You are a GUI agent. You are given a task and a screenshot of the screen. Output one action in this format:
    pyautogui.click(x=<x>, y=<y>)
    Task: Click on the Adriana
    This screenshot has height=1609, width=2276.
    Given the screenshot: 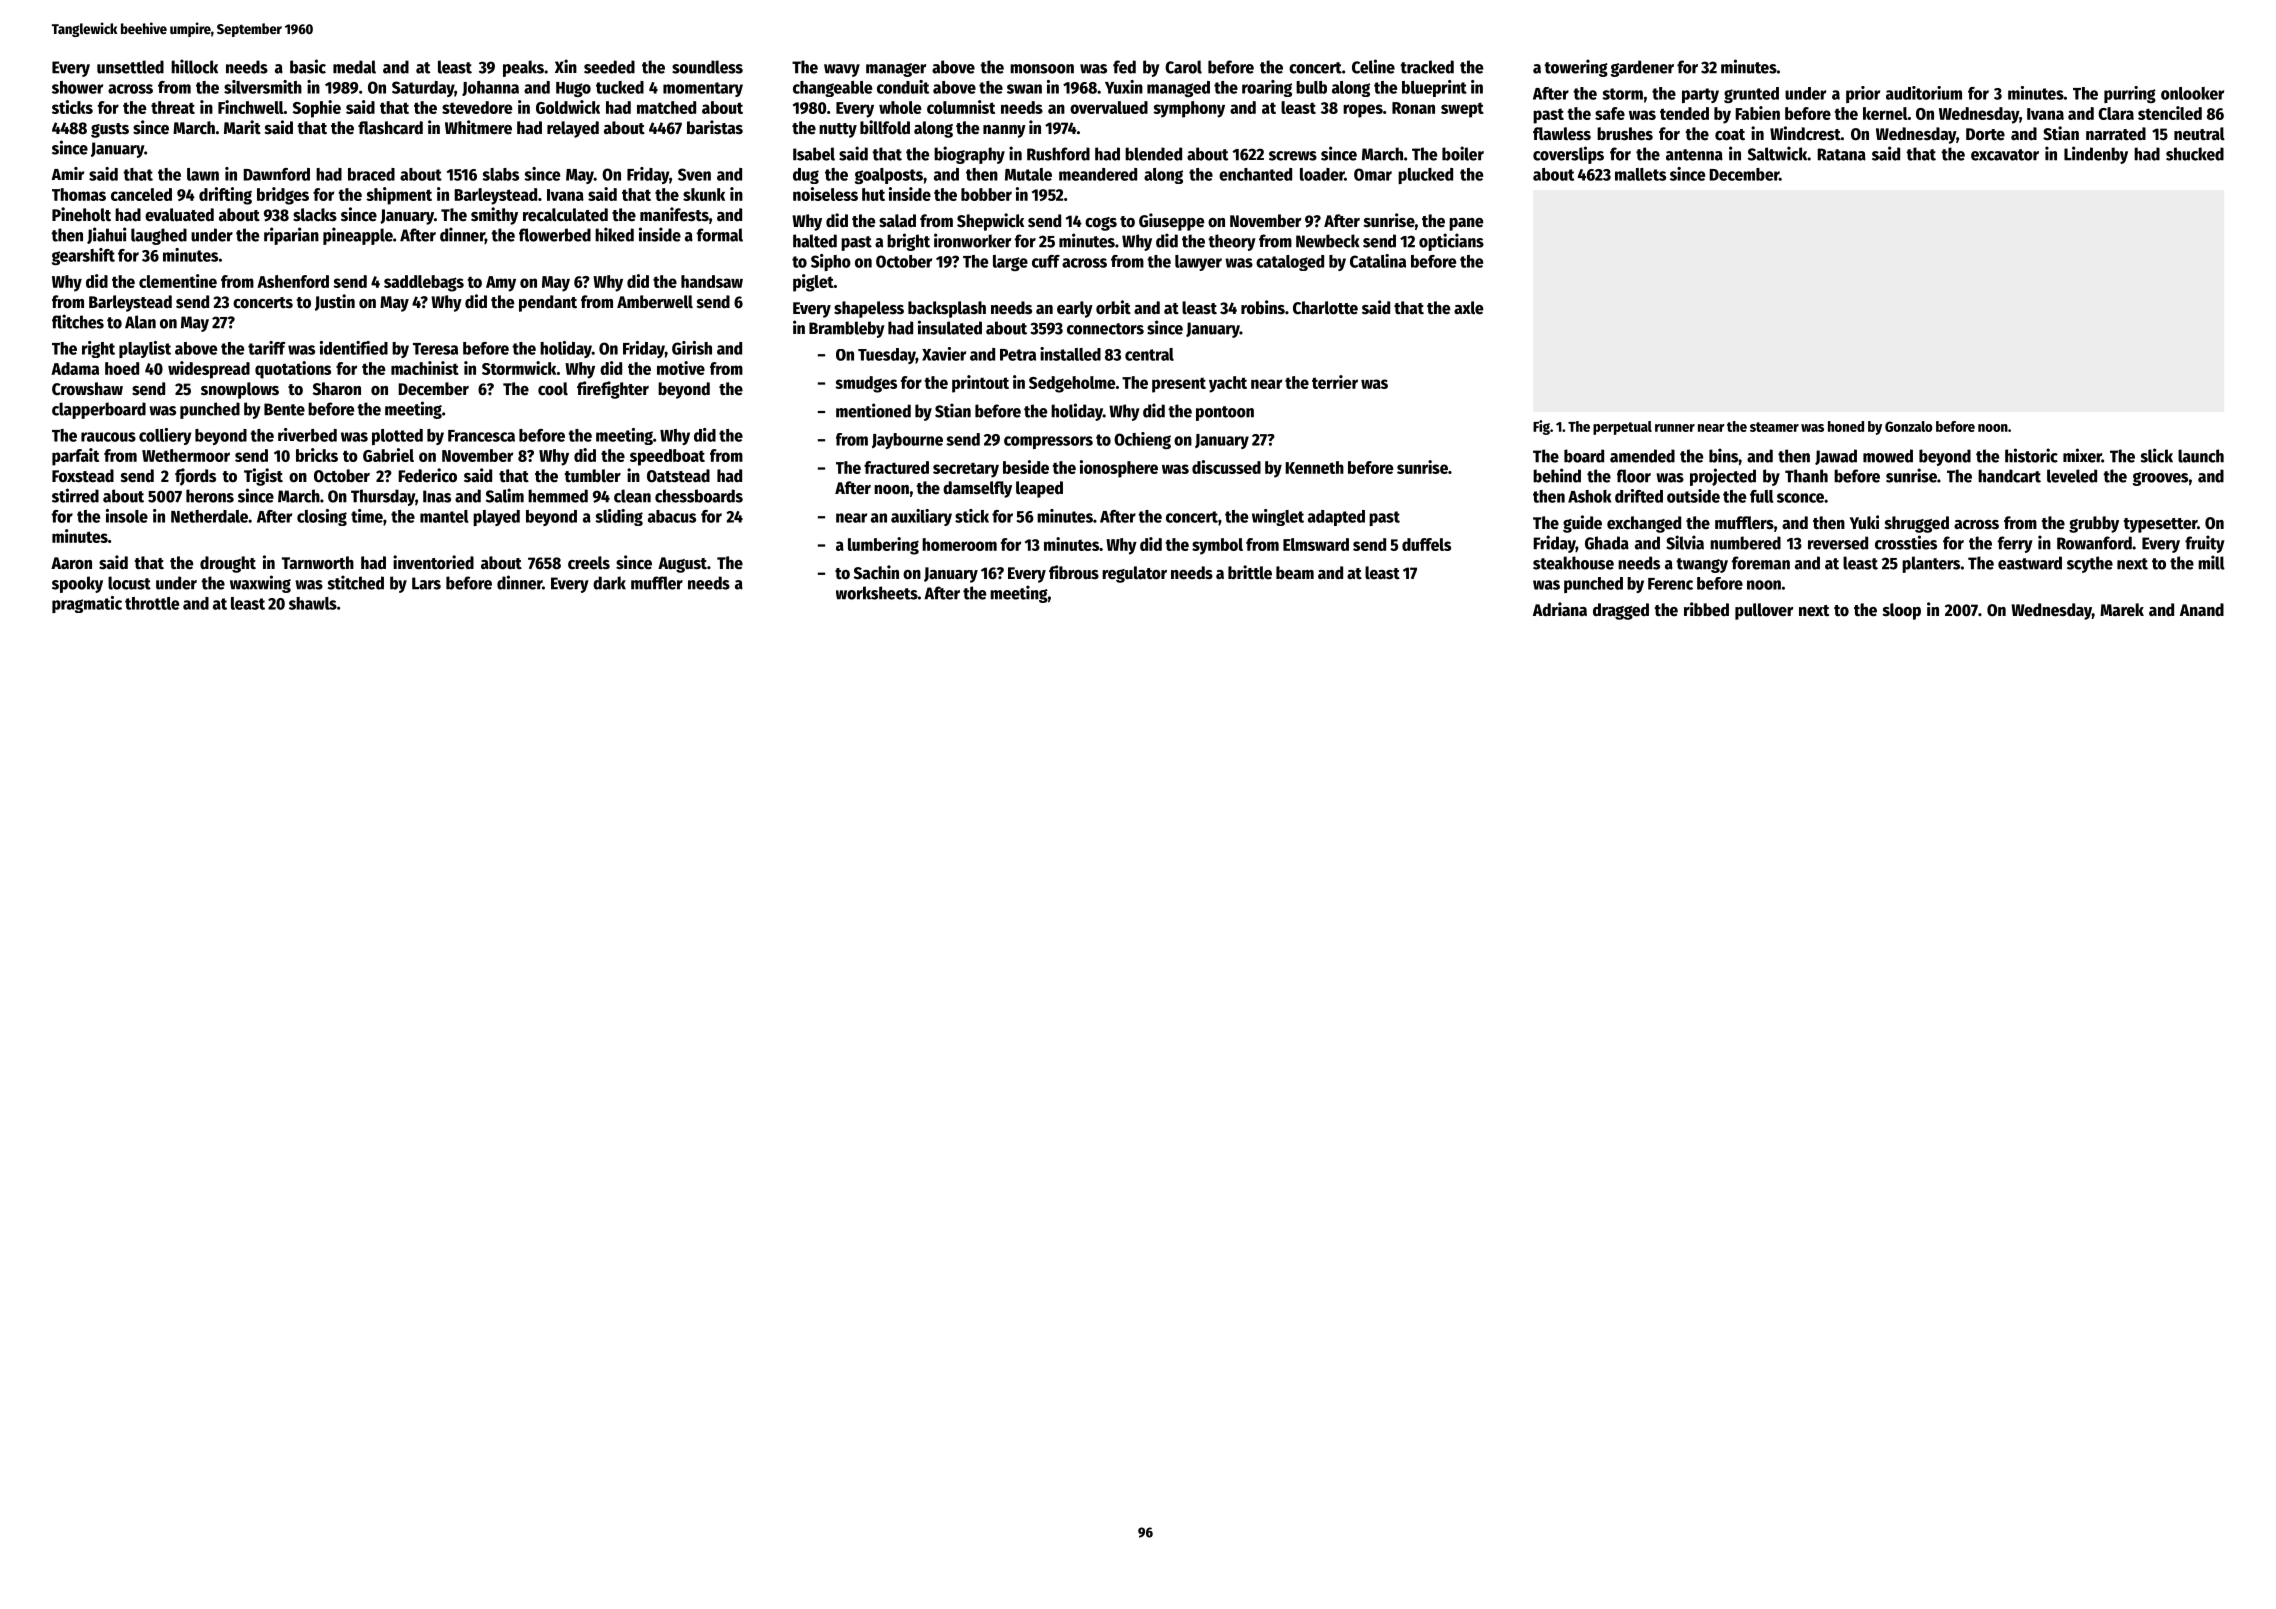 What is the action you would take?
    pyautogui.click(x=1560, y=609)
